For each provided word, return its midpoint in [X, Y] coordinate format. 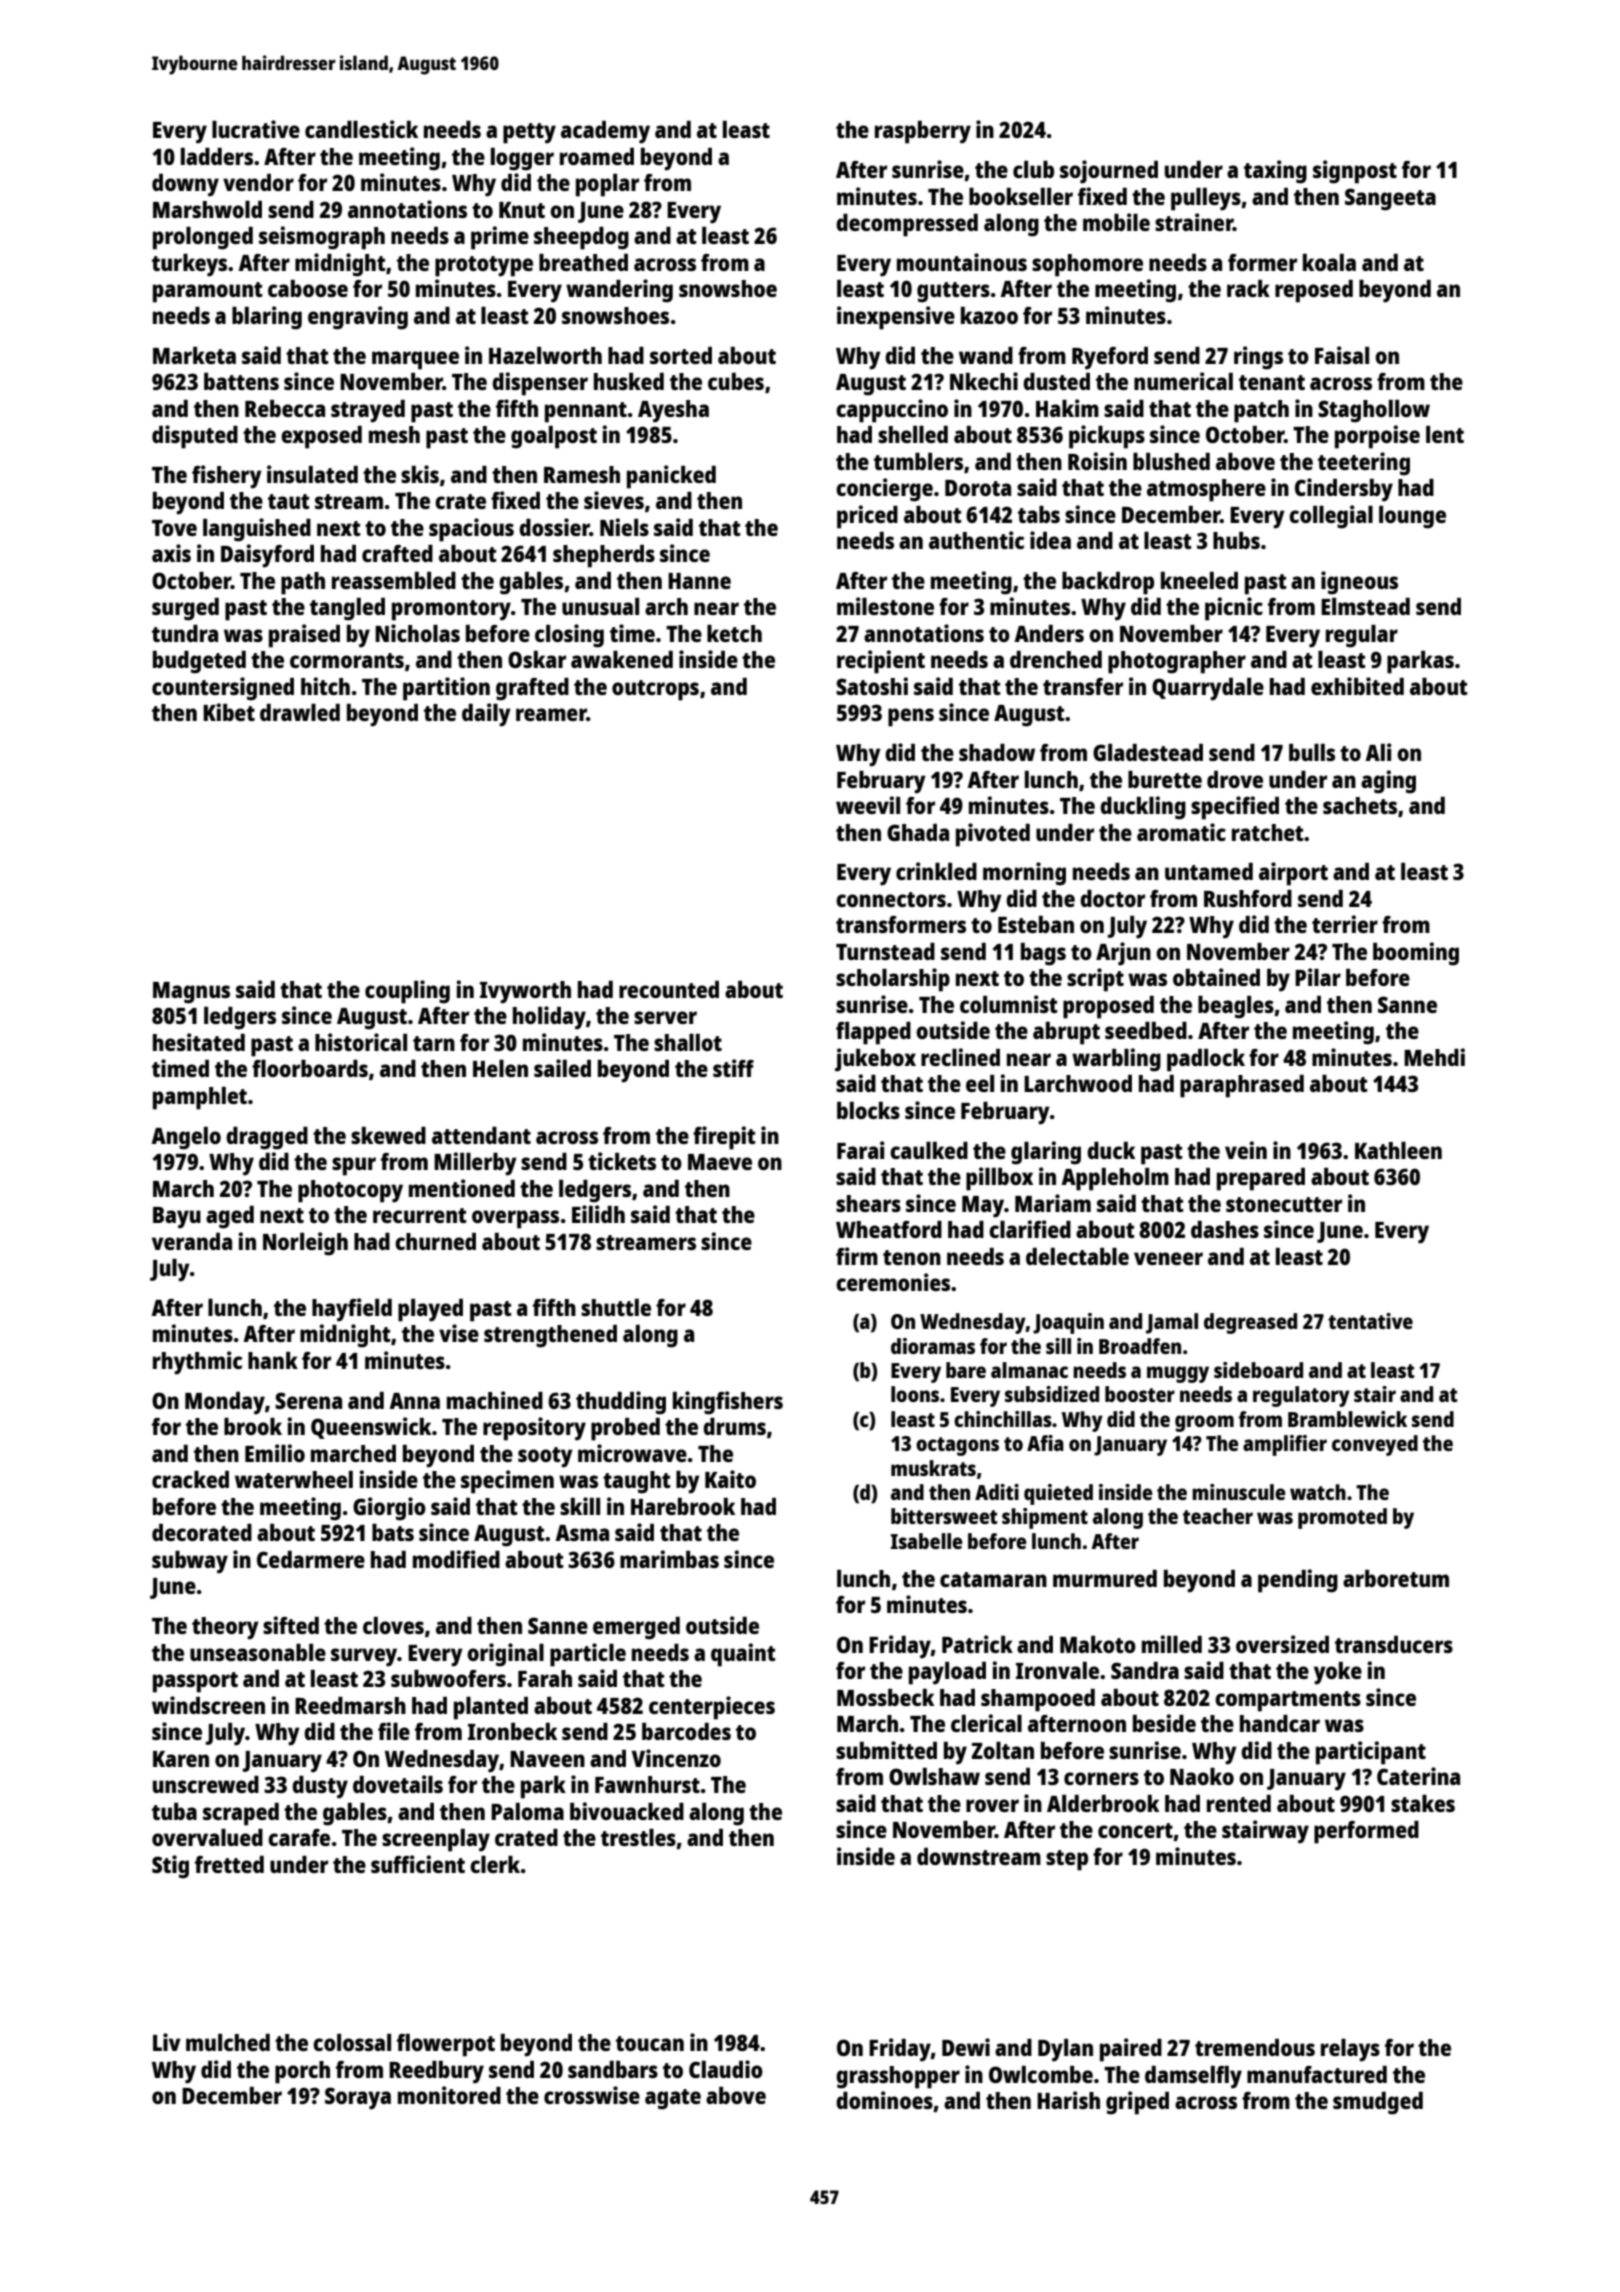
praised [304, 636]
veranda [192, 1241]
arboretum [1396, 1578]
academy [605, 132]
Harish [1068, 2100]
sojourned [1109, 172]
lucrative [256, 129]
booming [1416, 954]
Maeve [720, 1162]
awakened [622, 659]
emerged [636, 1628]
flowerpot [446, 2045]
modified [456, 1559]
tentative [1370, 1321]
